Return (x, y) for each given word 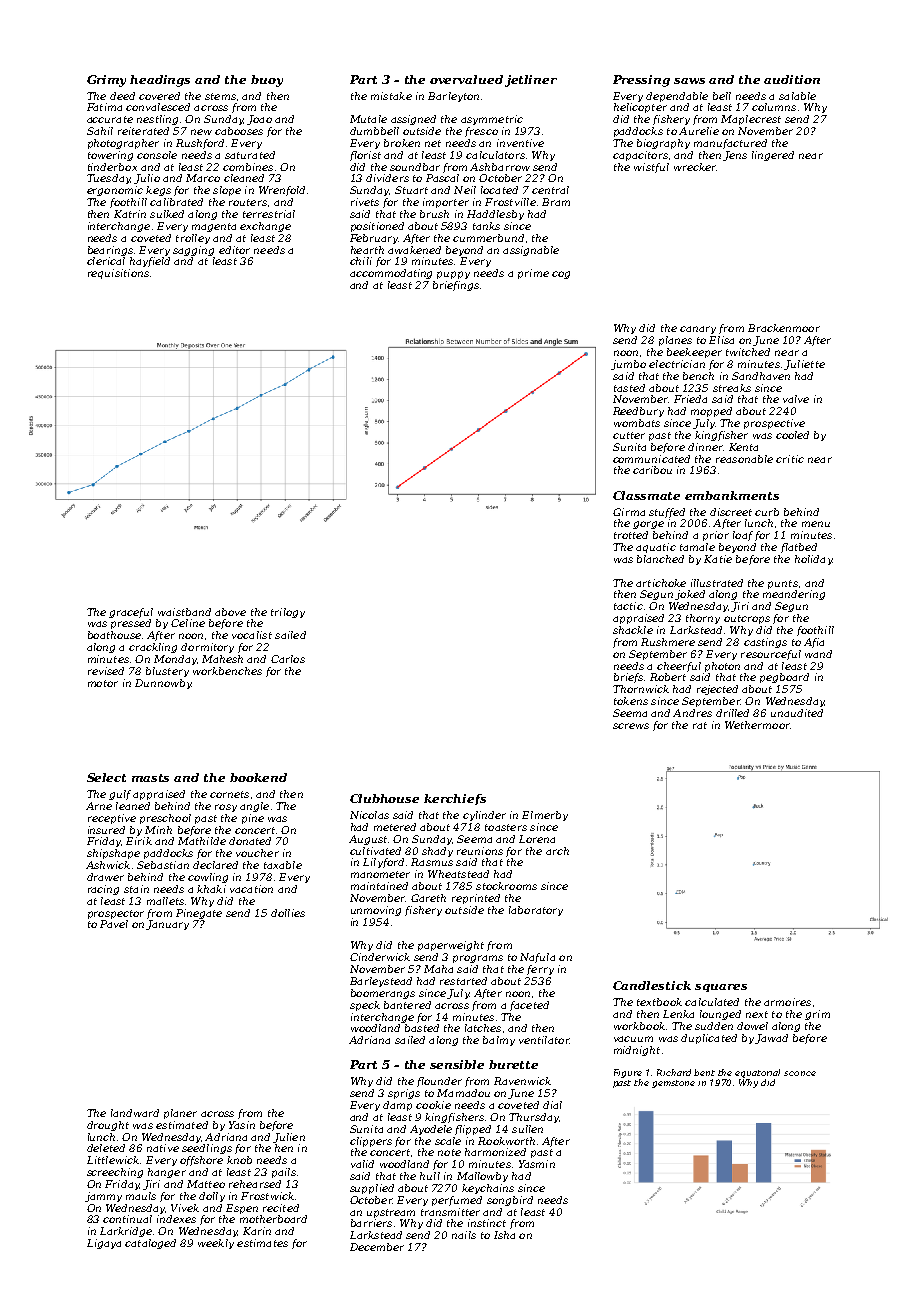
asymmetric (492, 120)
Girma (629, 512)
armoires (787, 1002)
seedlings (207, 1149)
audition (792, 79)
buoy (267, 81)
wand (818, 654)
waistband (184, 612)
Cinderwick (380, 957)
